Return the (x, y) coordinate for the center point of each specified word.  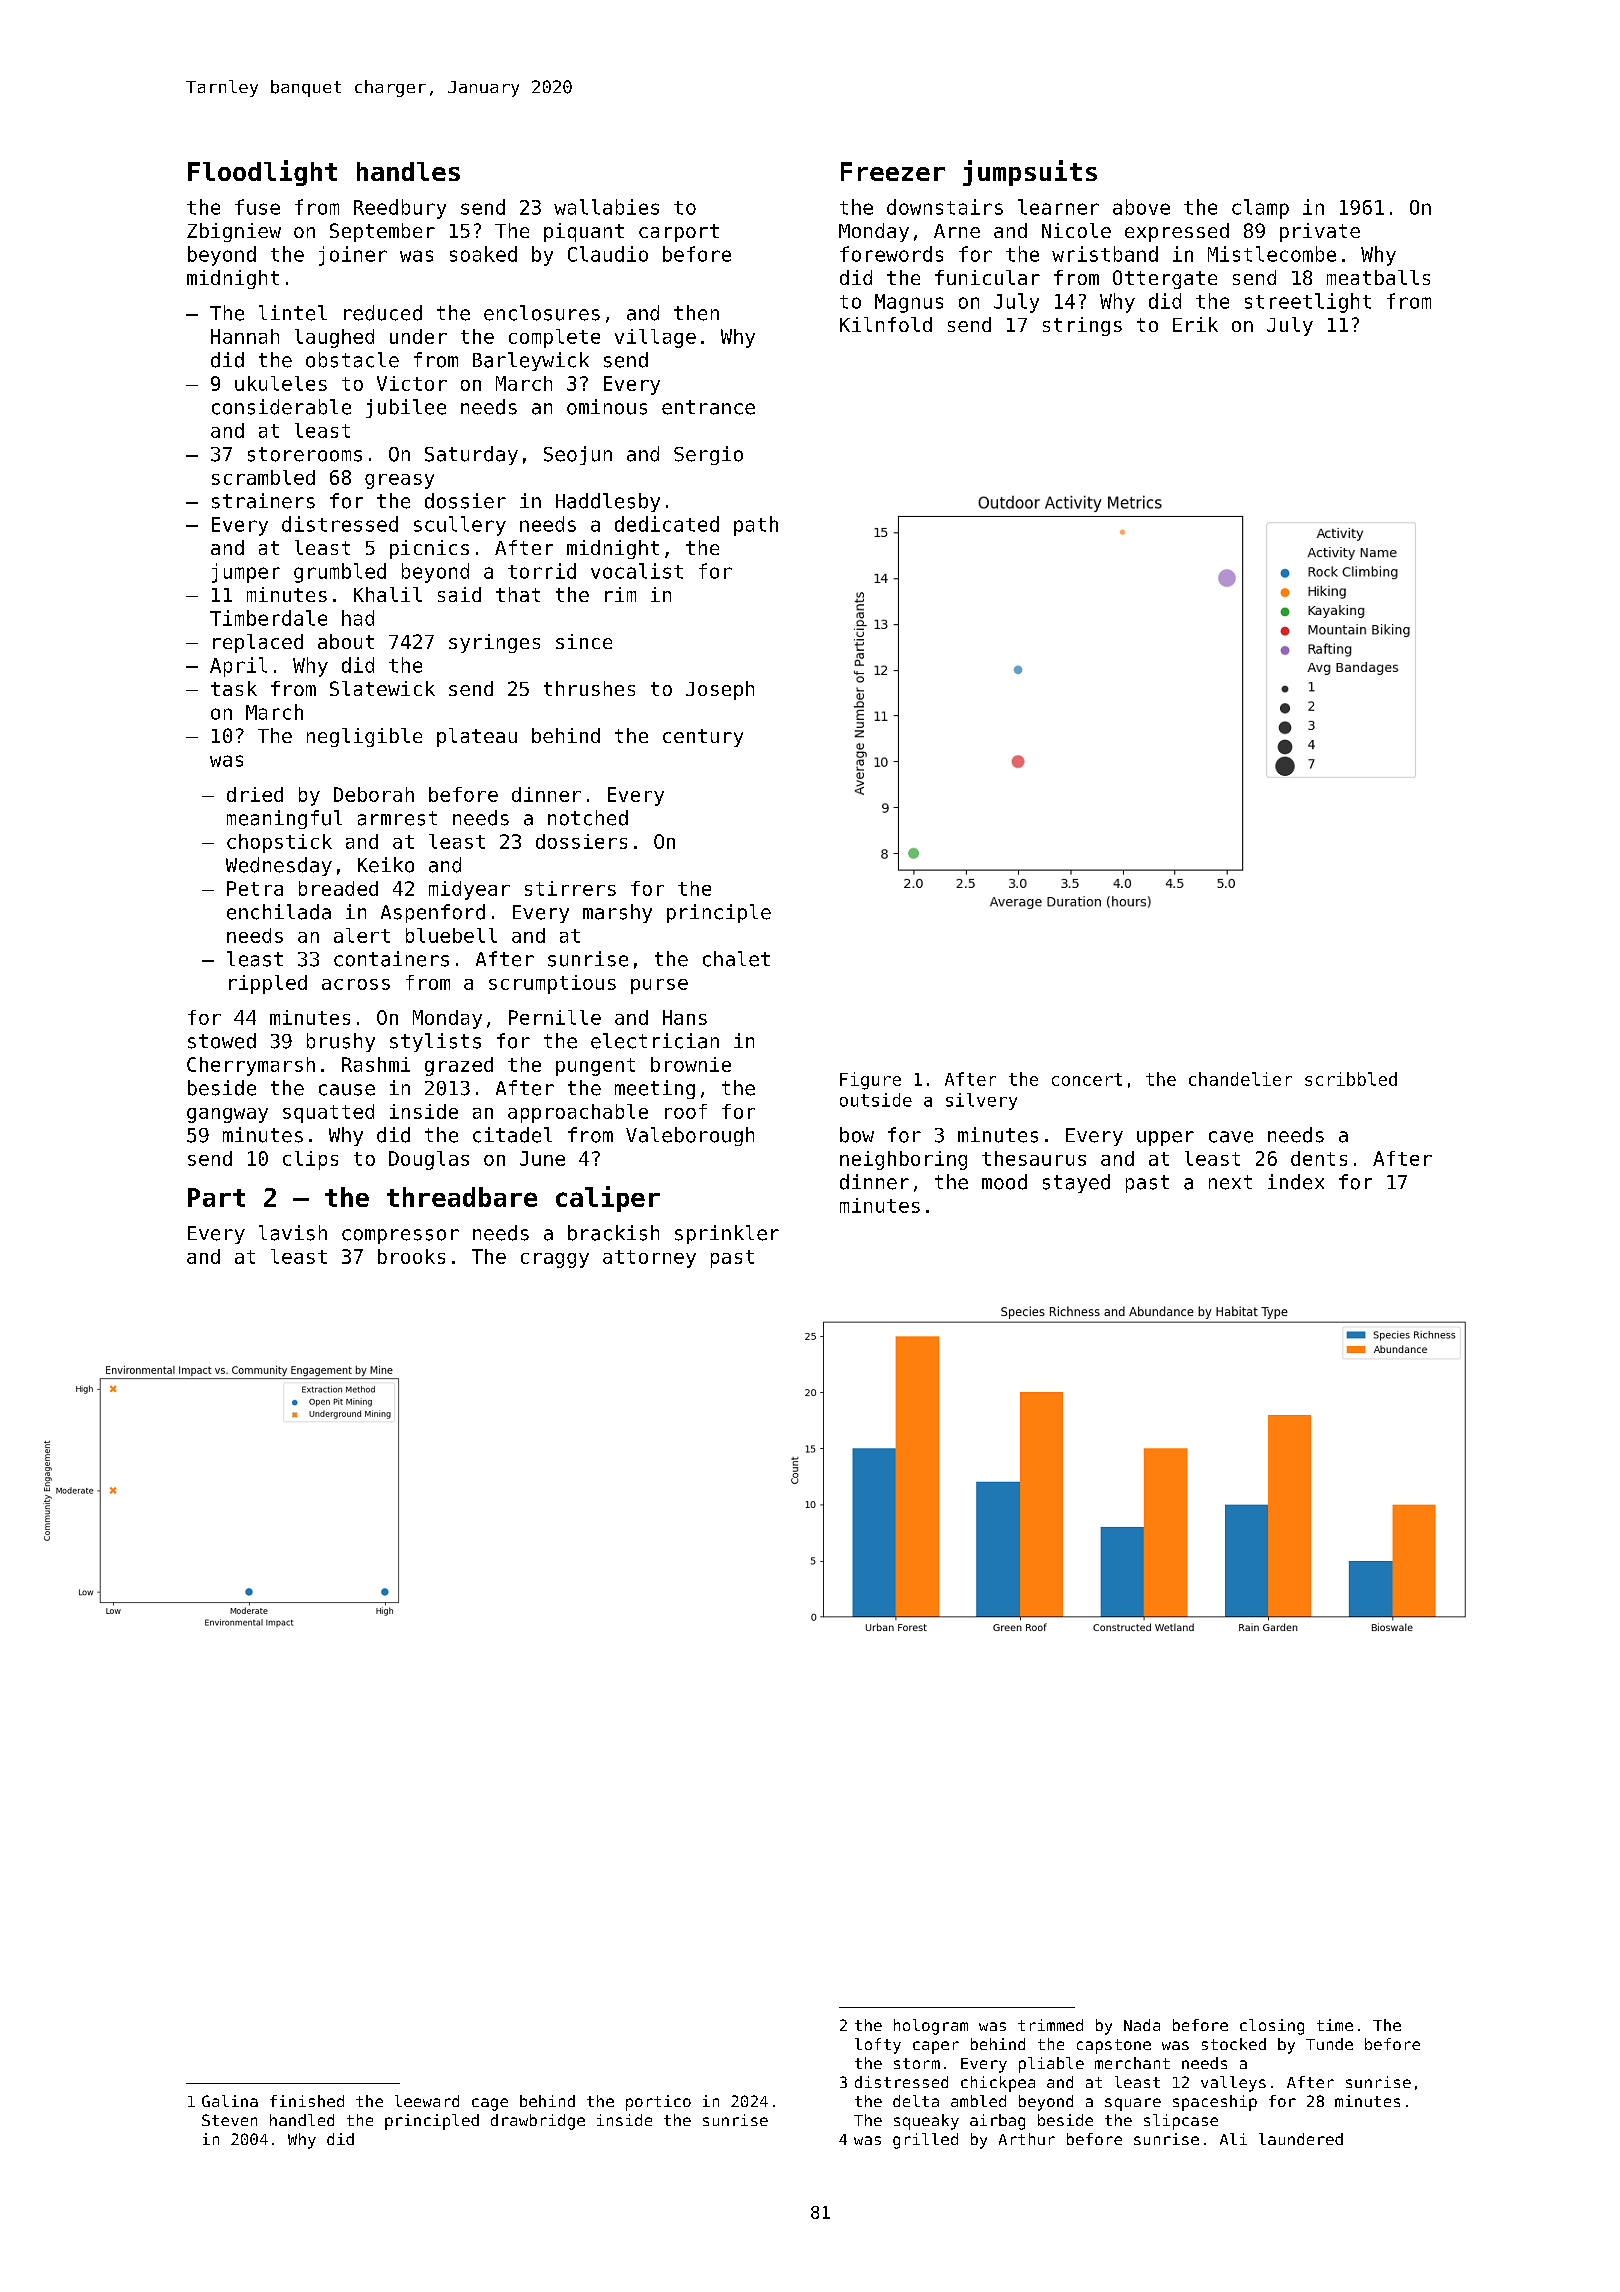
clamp (1260, 209)
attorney (649, 1259)
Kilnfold (886, 324)
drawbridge (538, 2122)
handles (408, 171)
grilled (925, 2141)
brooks (411, 1256)
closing (1272, 2027)
